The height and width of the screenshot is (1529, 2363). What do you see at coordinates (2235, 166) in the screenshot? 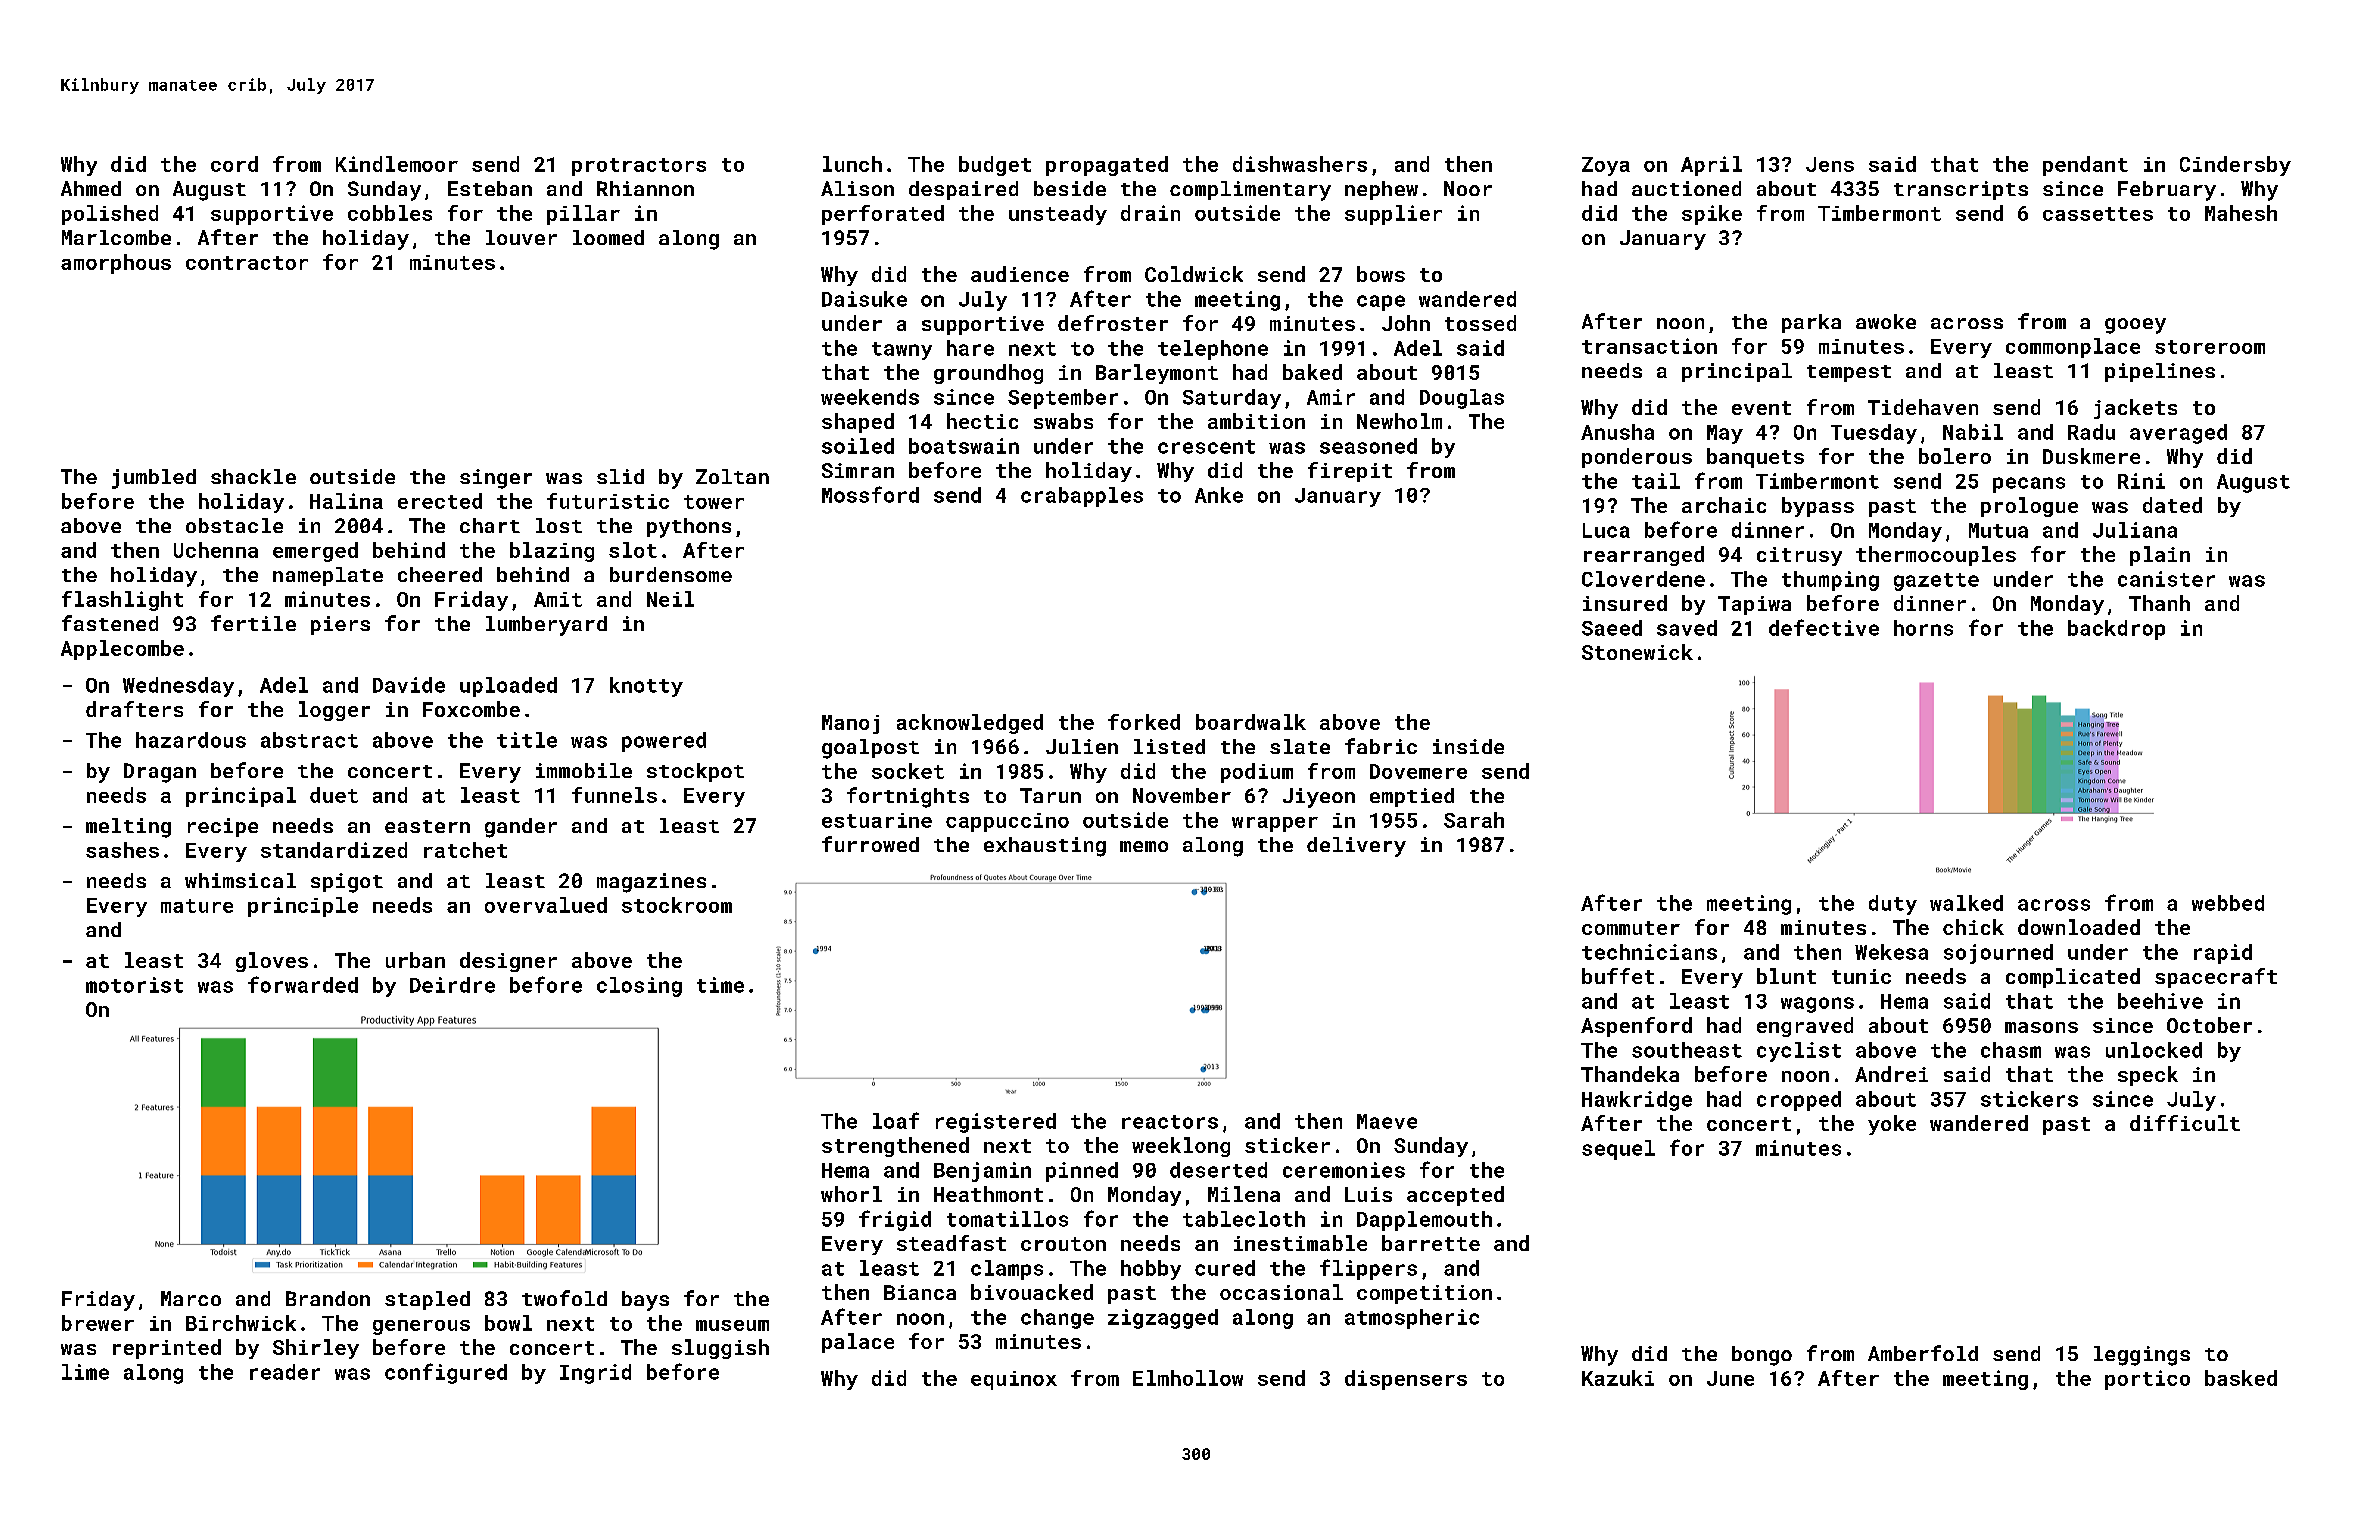
I see `Cindersby` at bounding box center [2235, 166].
